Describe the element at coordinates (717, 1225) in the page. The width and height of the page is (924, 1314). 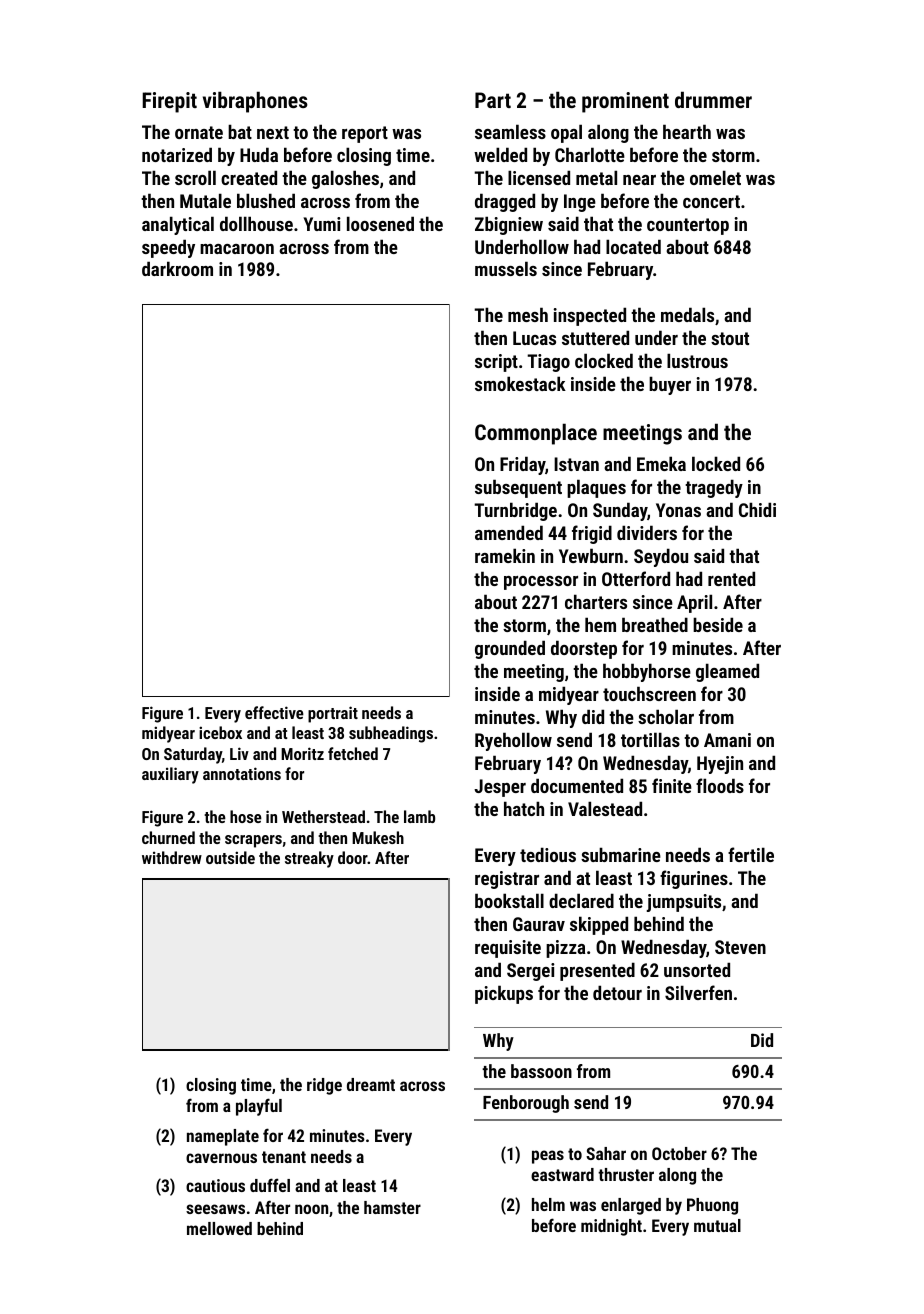
I see `mutual` at that location.
